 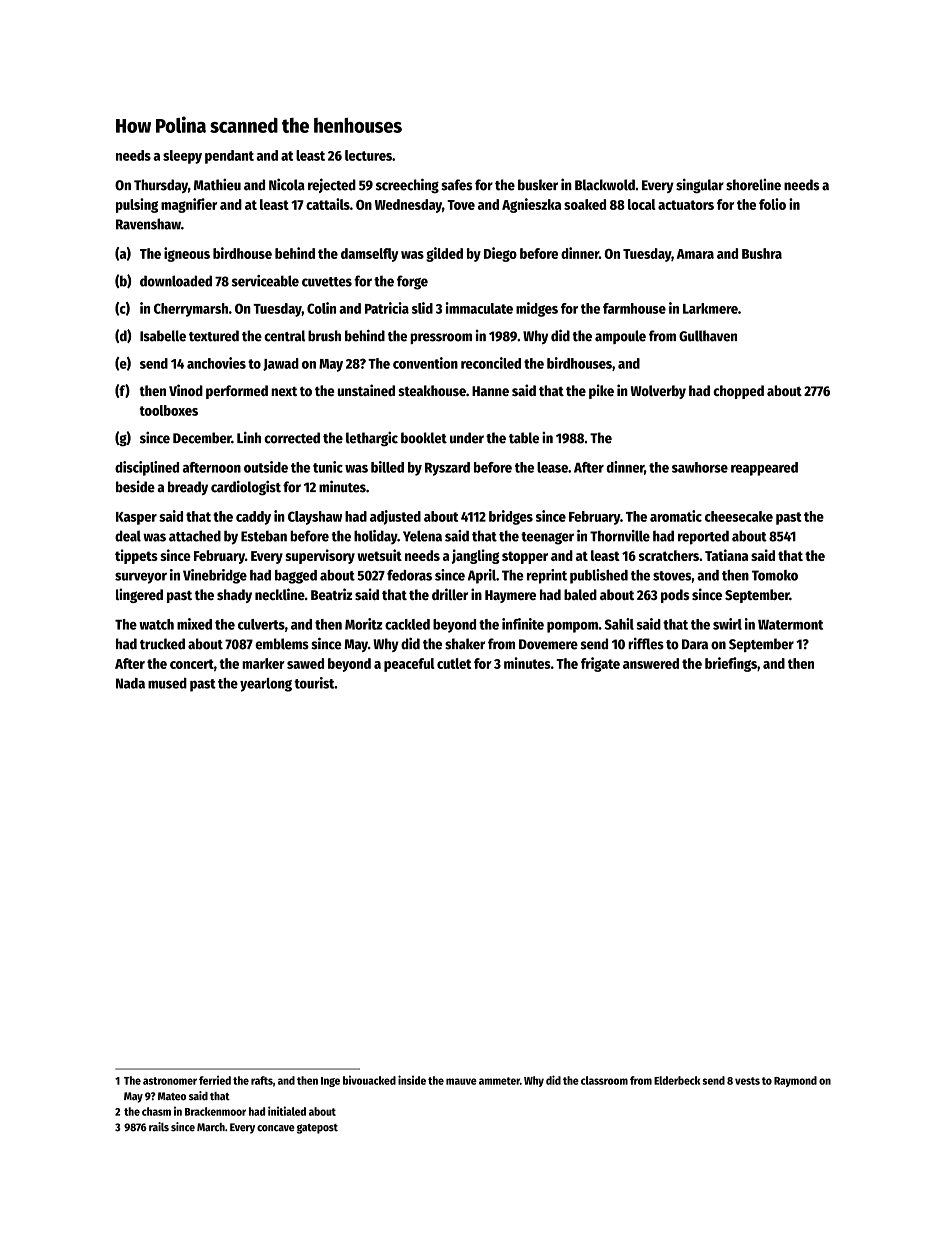 What do you see at coordinates (795, 1081) in the document?
I see `Raymond` at bounding box center [795, 1081].
